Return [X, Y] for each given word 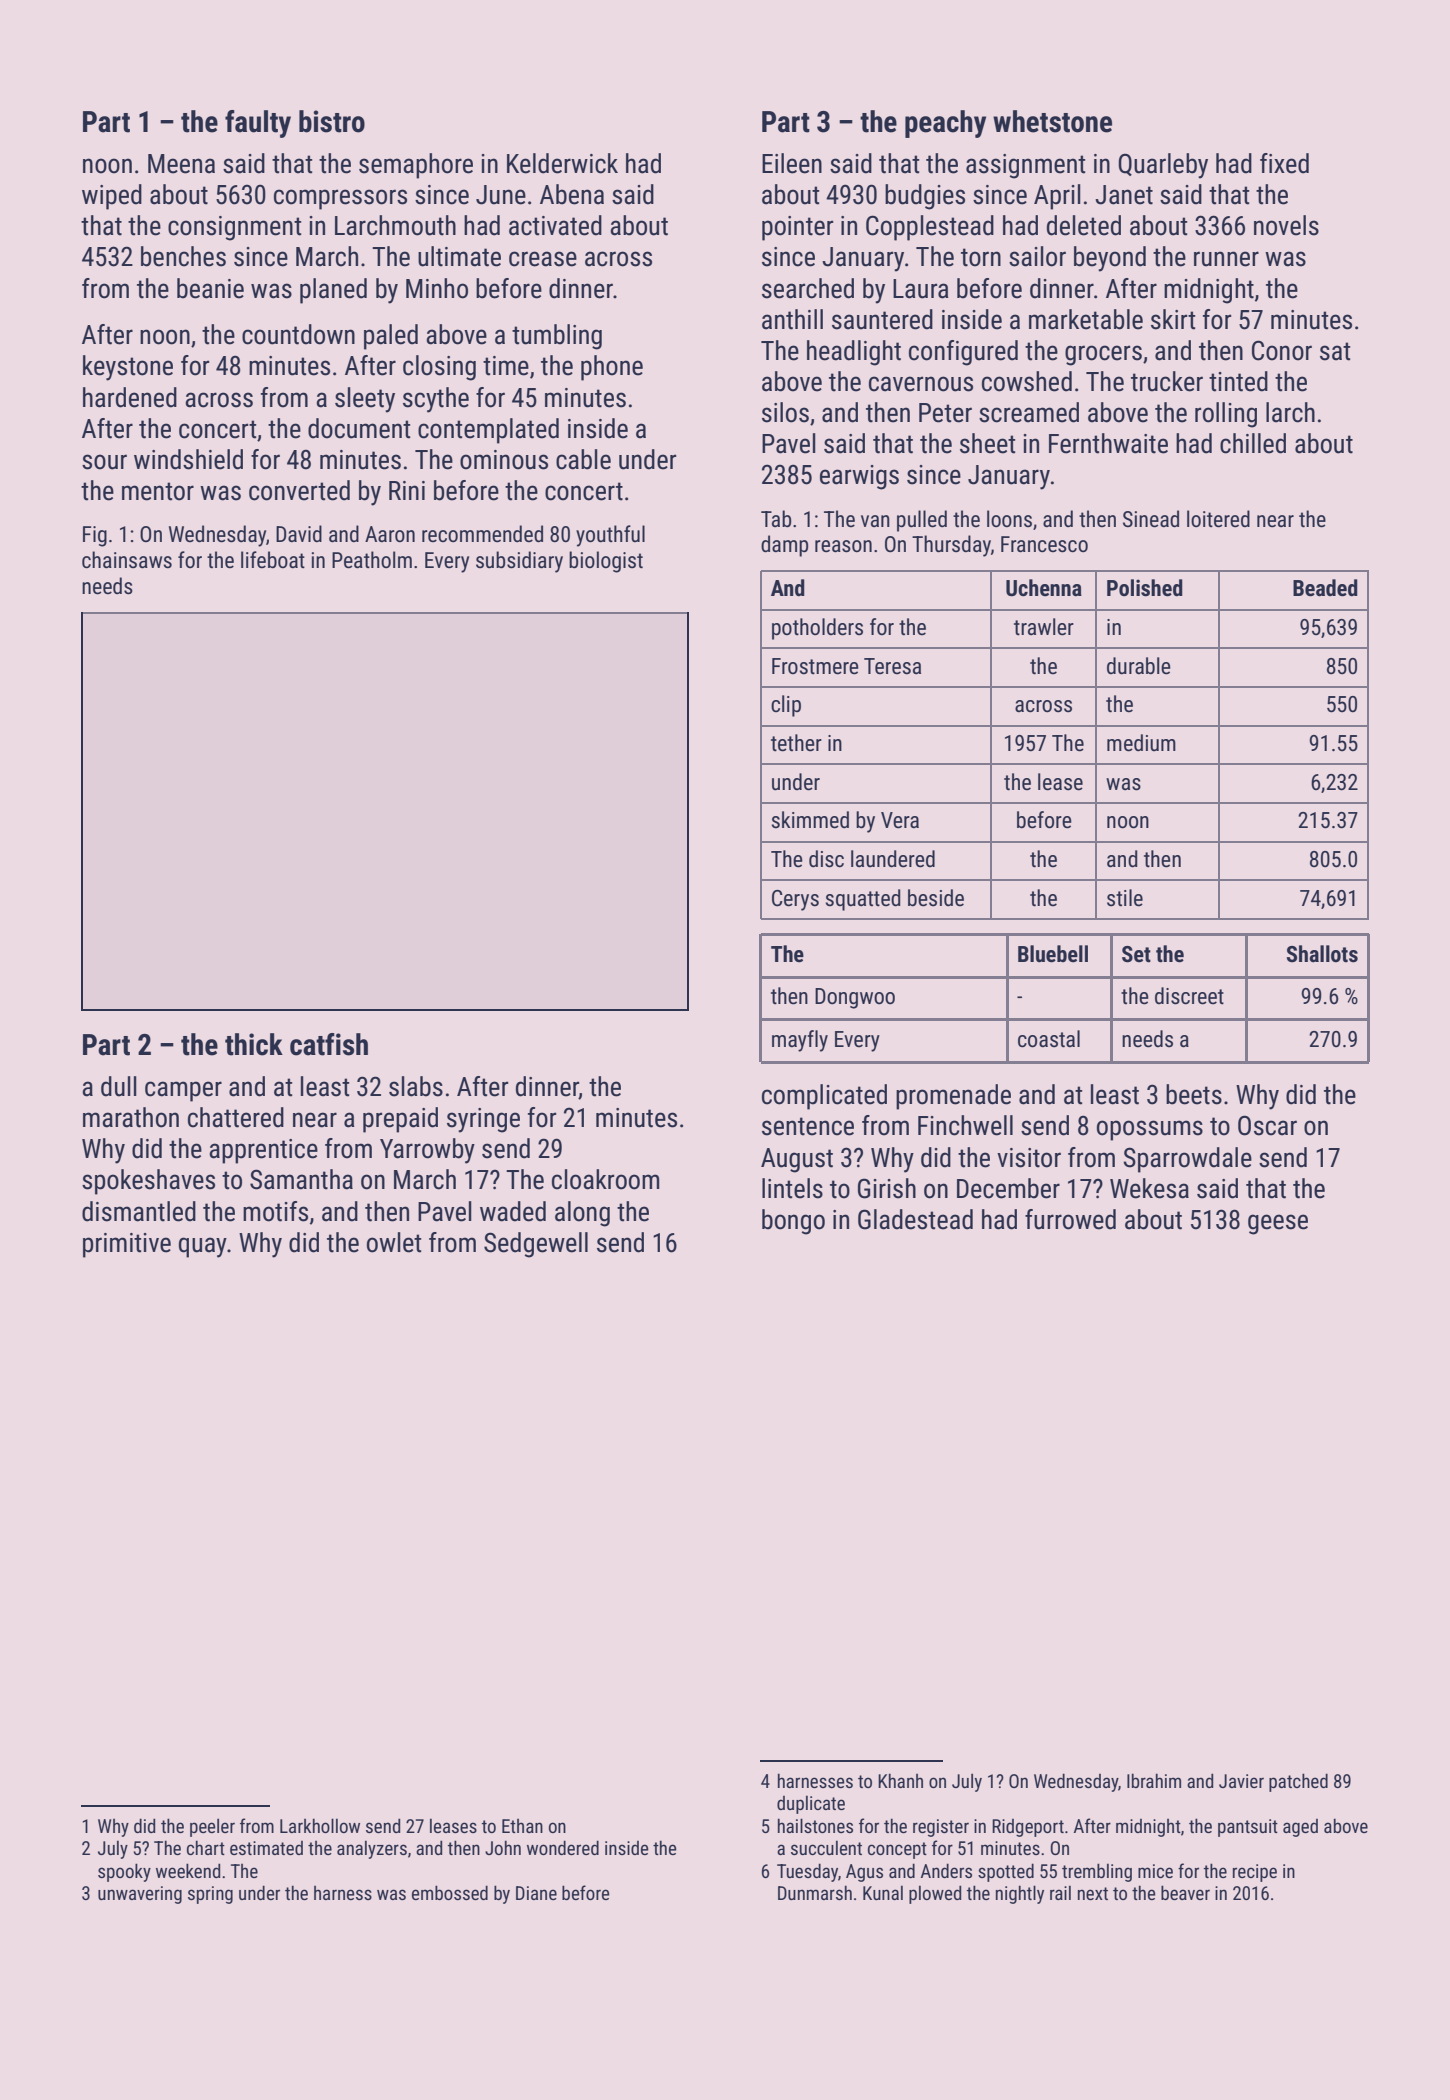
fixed [1284, 163]
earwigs [859, 477]
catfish [329, 1044]
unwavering [140, 1895]
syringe [483, 1120]
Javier [1241, 1781]
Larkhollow [320, 1825]
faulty [258, 124]
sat [1335, 351]
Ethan [522, 1826]
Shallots [1322, 954]
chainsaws [127, 560]
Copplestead [930, 228]
